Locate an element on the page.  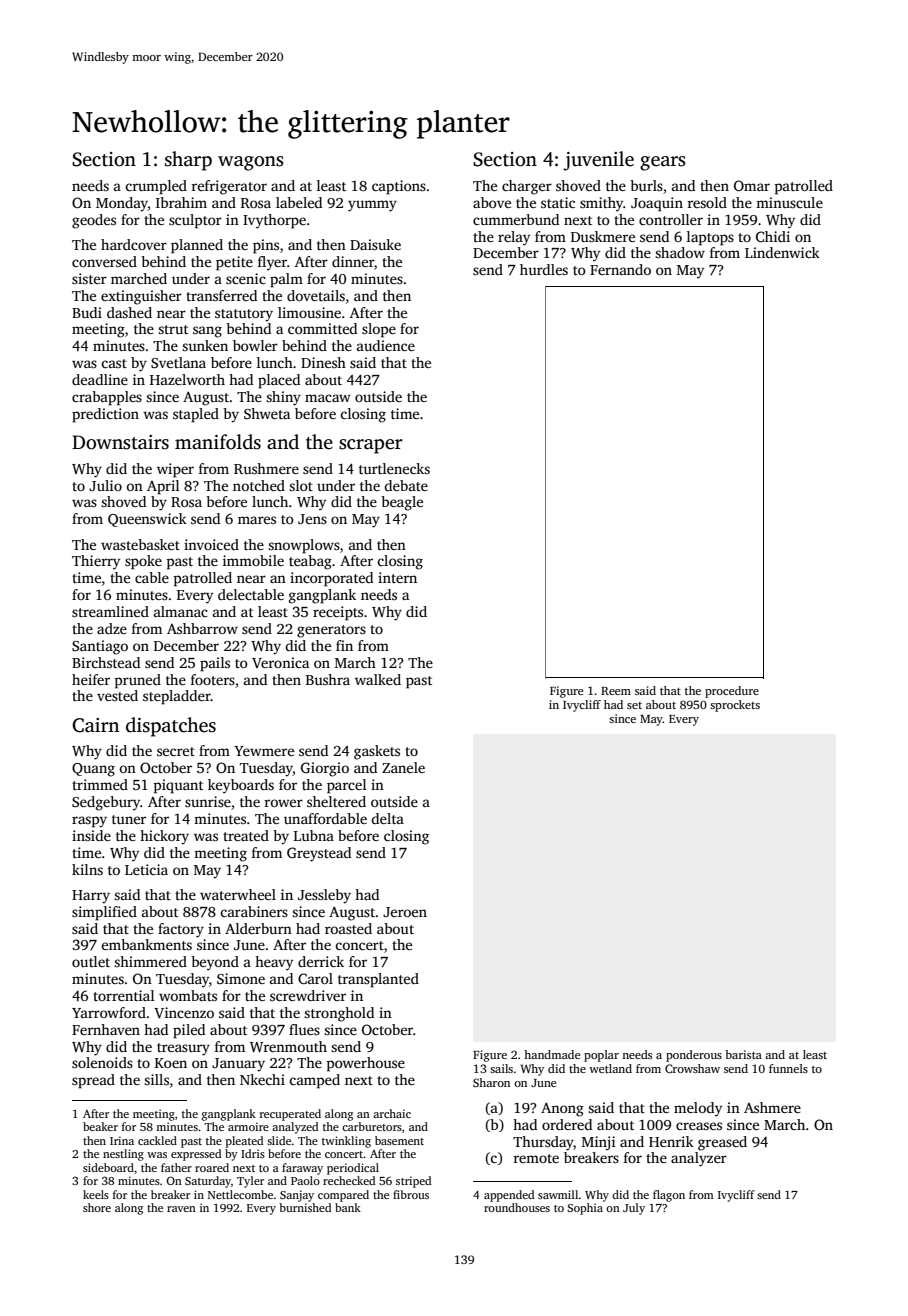
hurdles is located at coordinates (544, 269).
